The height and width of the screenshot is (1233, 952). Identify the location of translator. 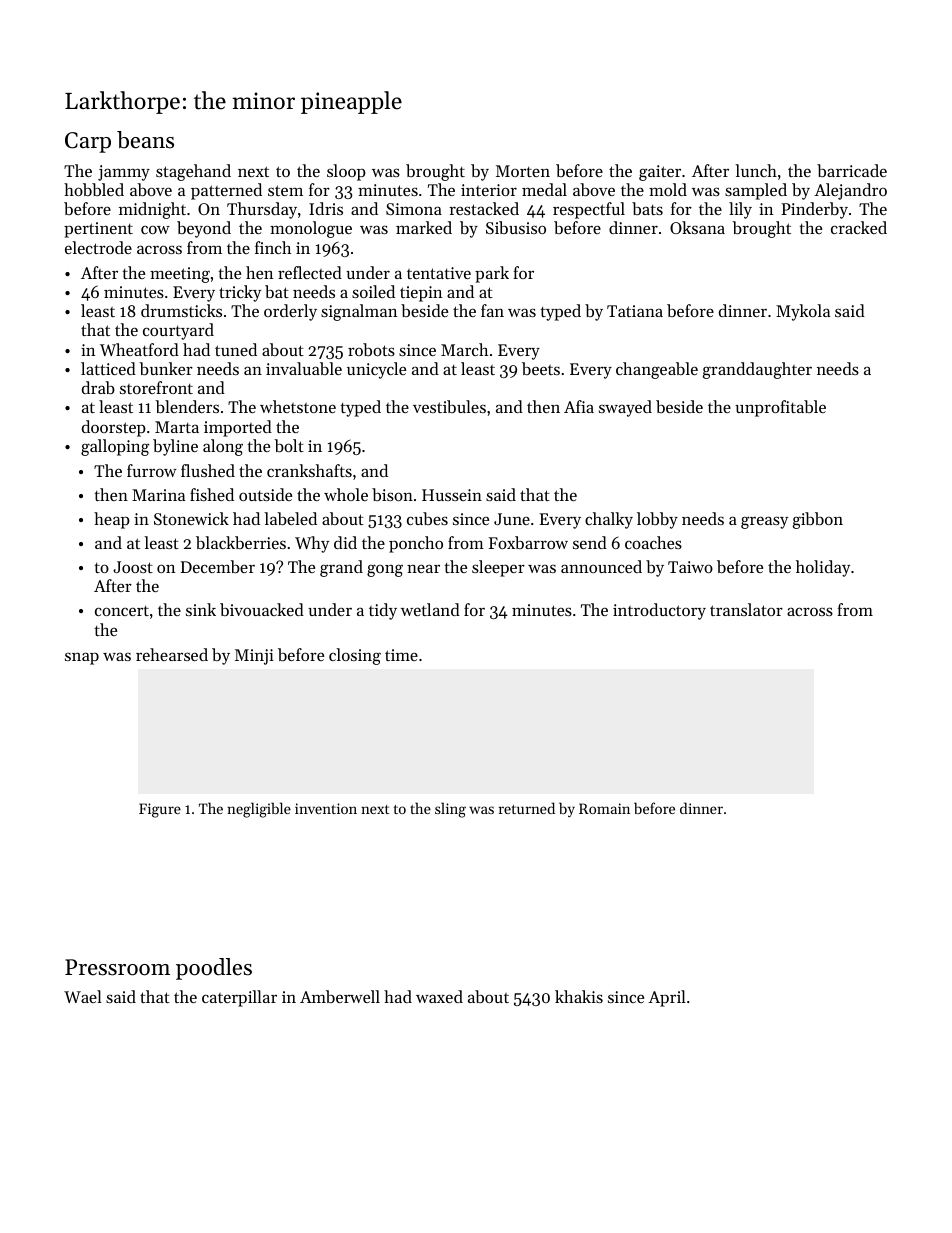
(746, 609).
